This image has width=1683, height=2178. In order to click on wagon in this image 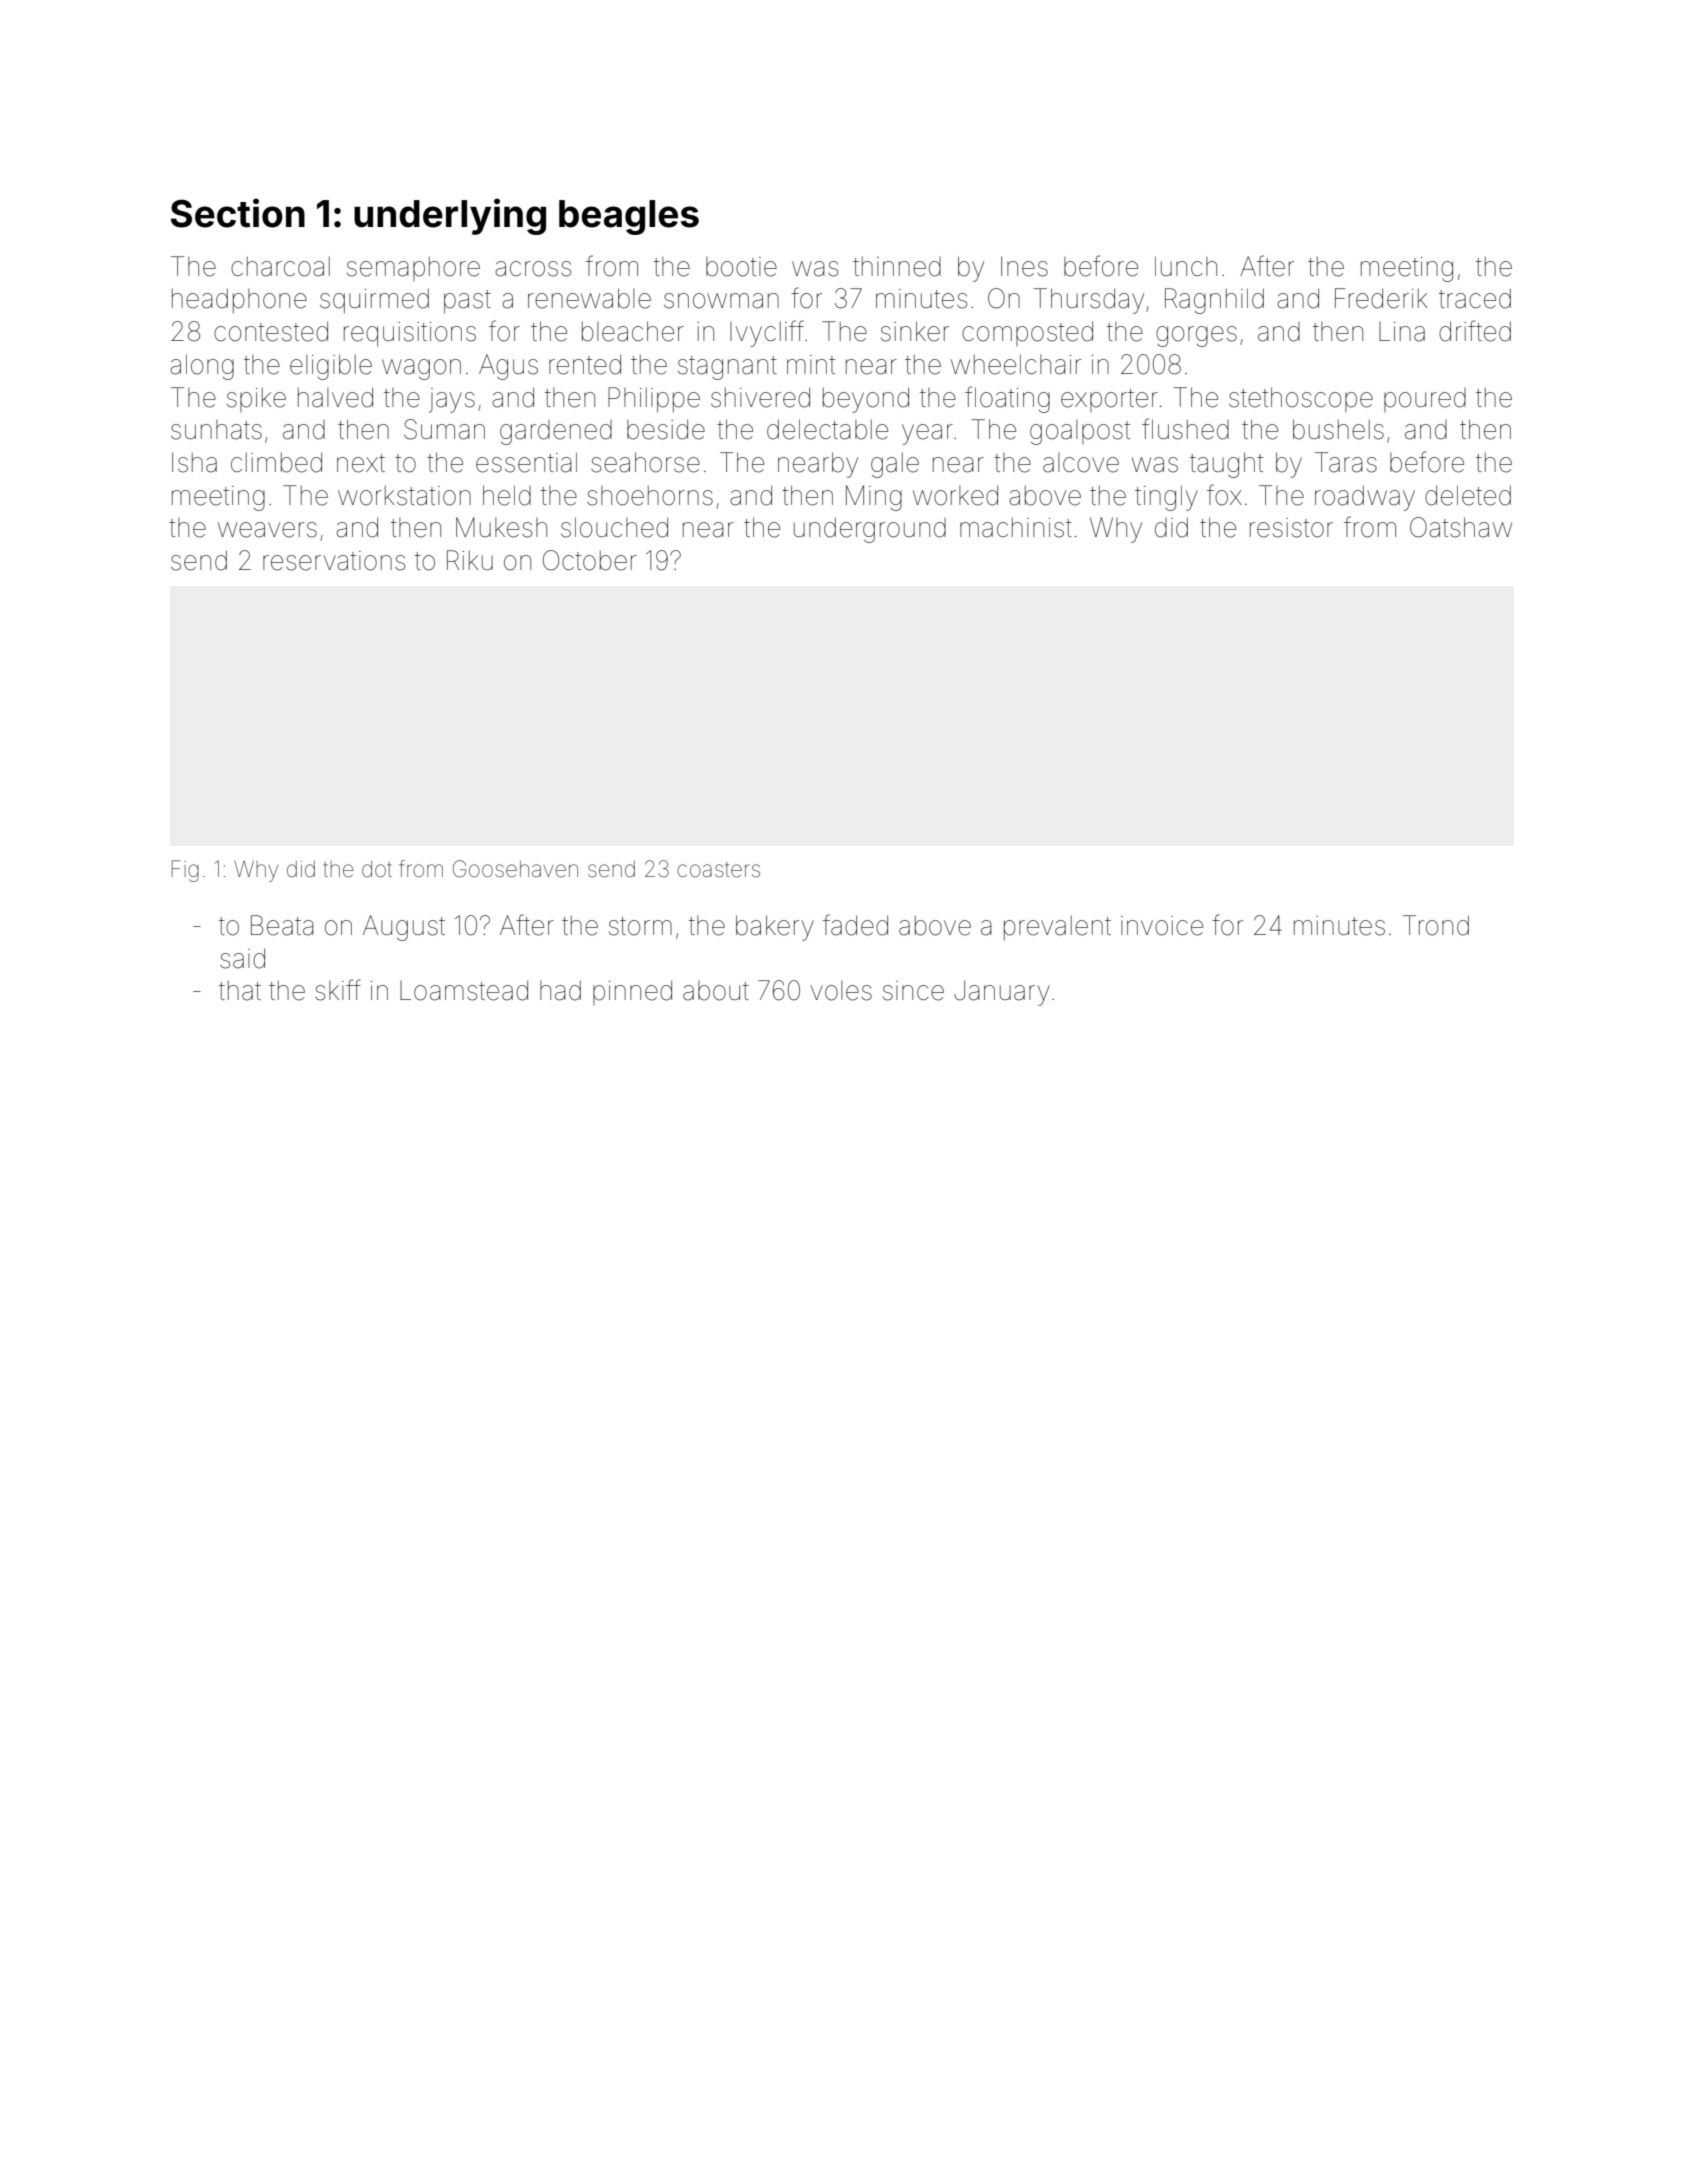, I will do `click(421, 369)`.
